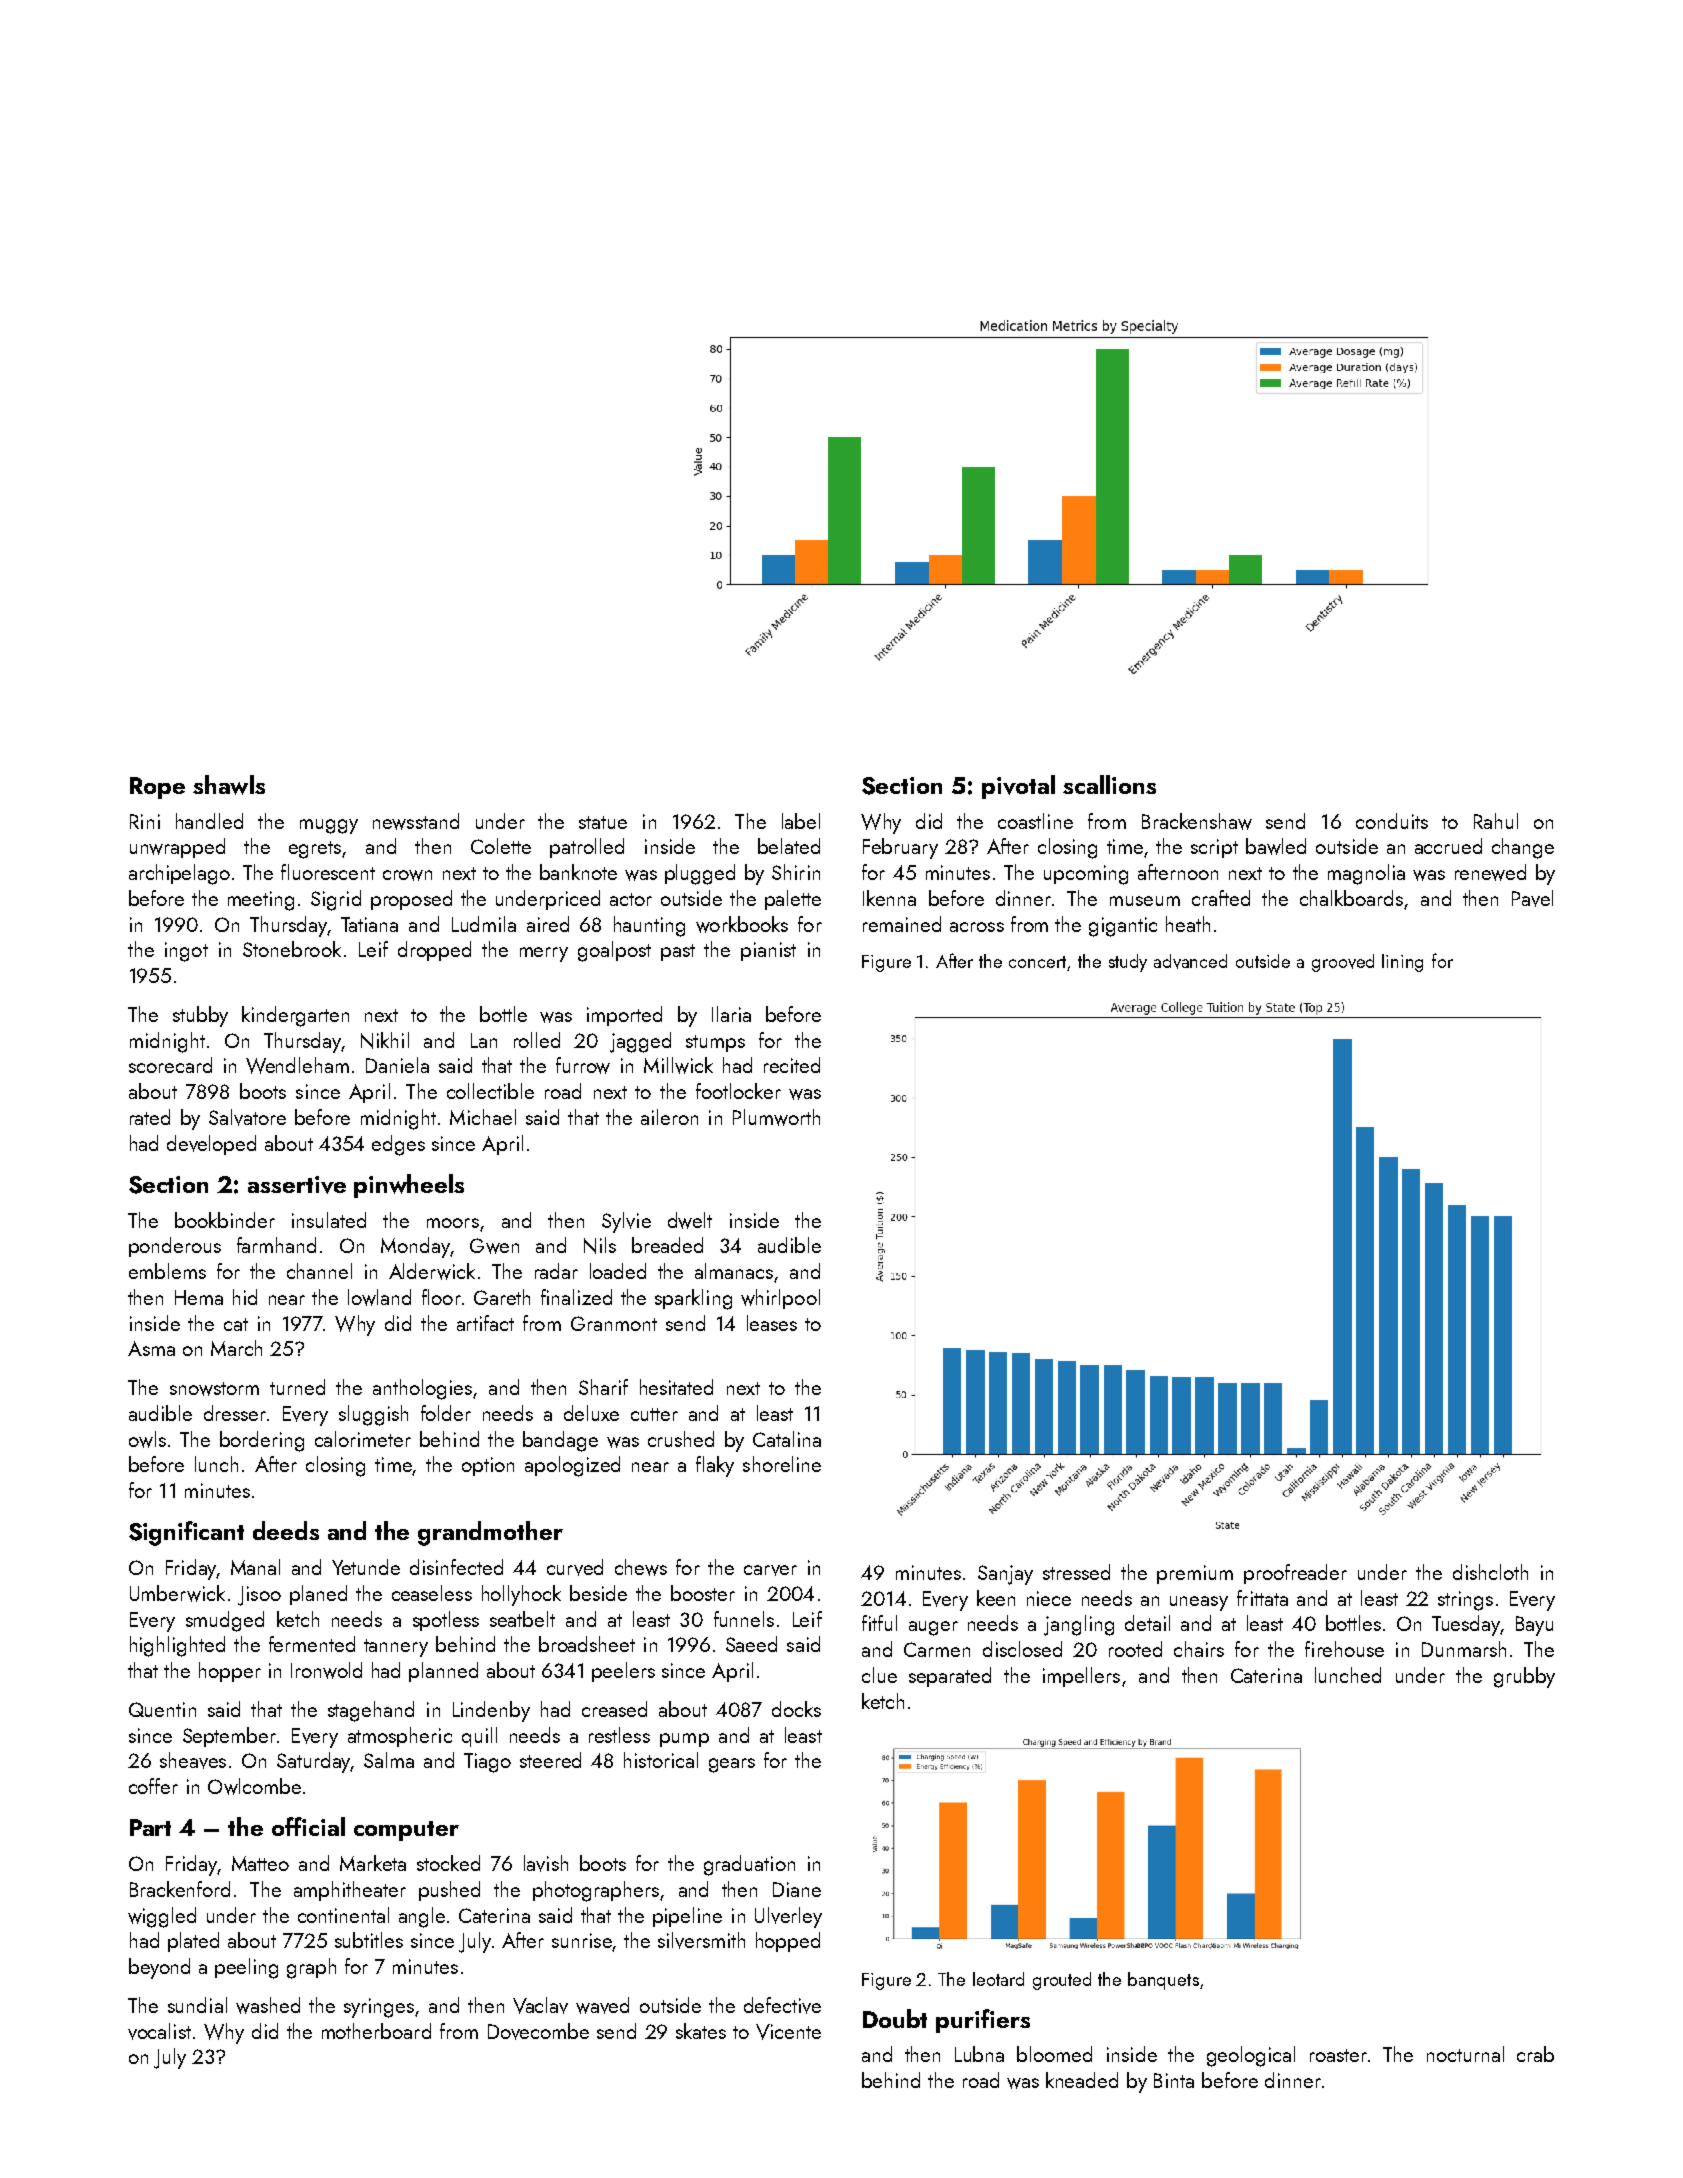 The width and height of the screenshot is (1683, 2178). I want to click on apologized, so click(572, 1466).
